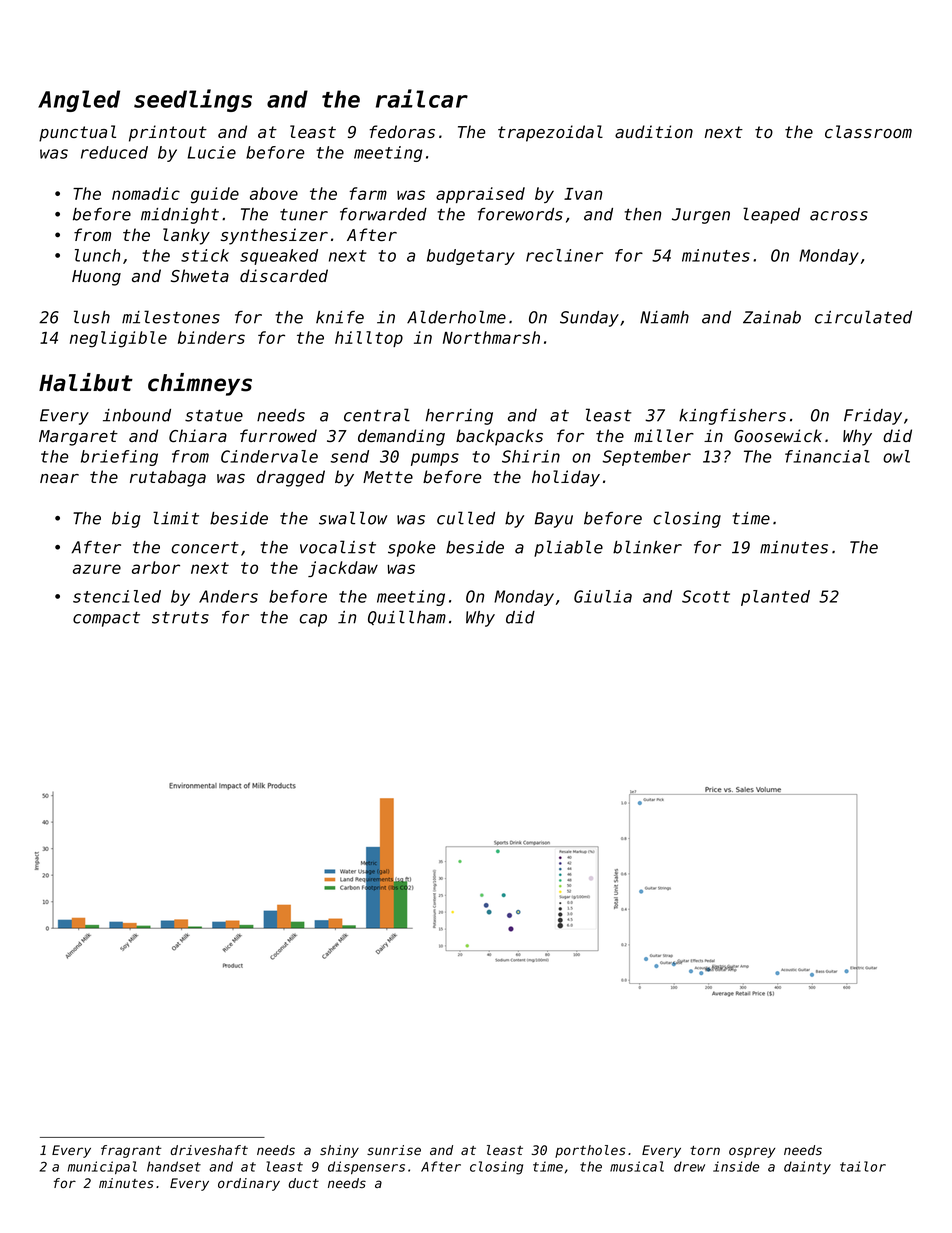 This document has height=1233, width=952. What do you see at coordinates (369, 339) in the document?
I see `hilltop` at bounding box center [369, 339].
